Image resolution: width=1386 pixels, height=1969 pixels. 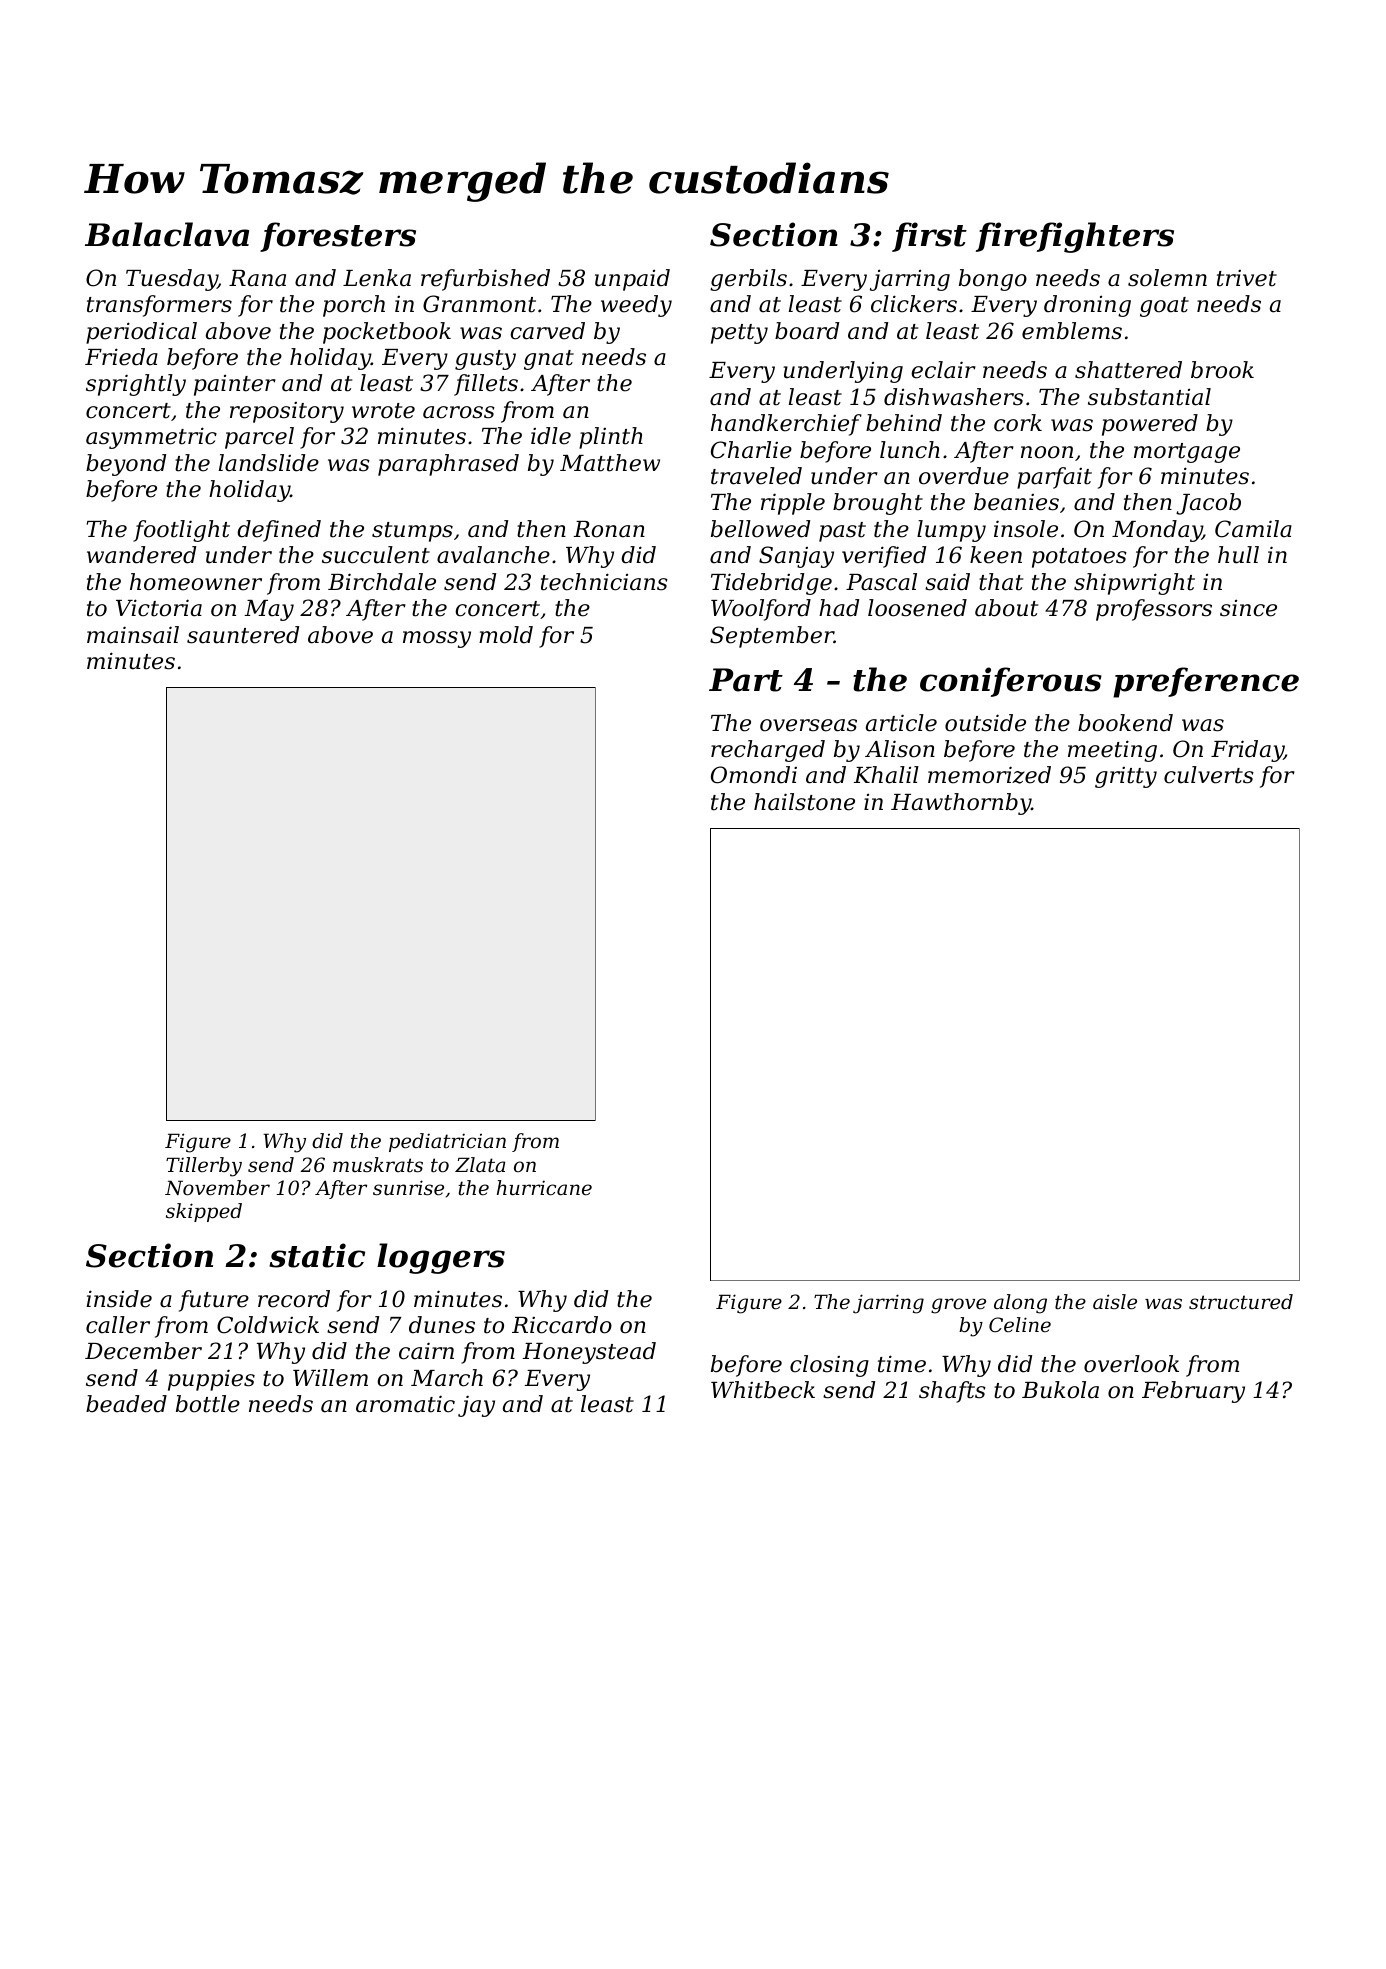 What do you see at coordinates (1247, 278) in the page?
I see `trivet` at bounding box center [1247, 278].
